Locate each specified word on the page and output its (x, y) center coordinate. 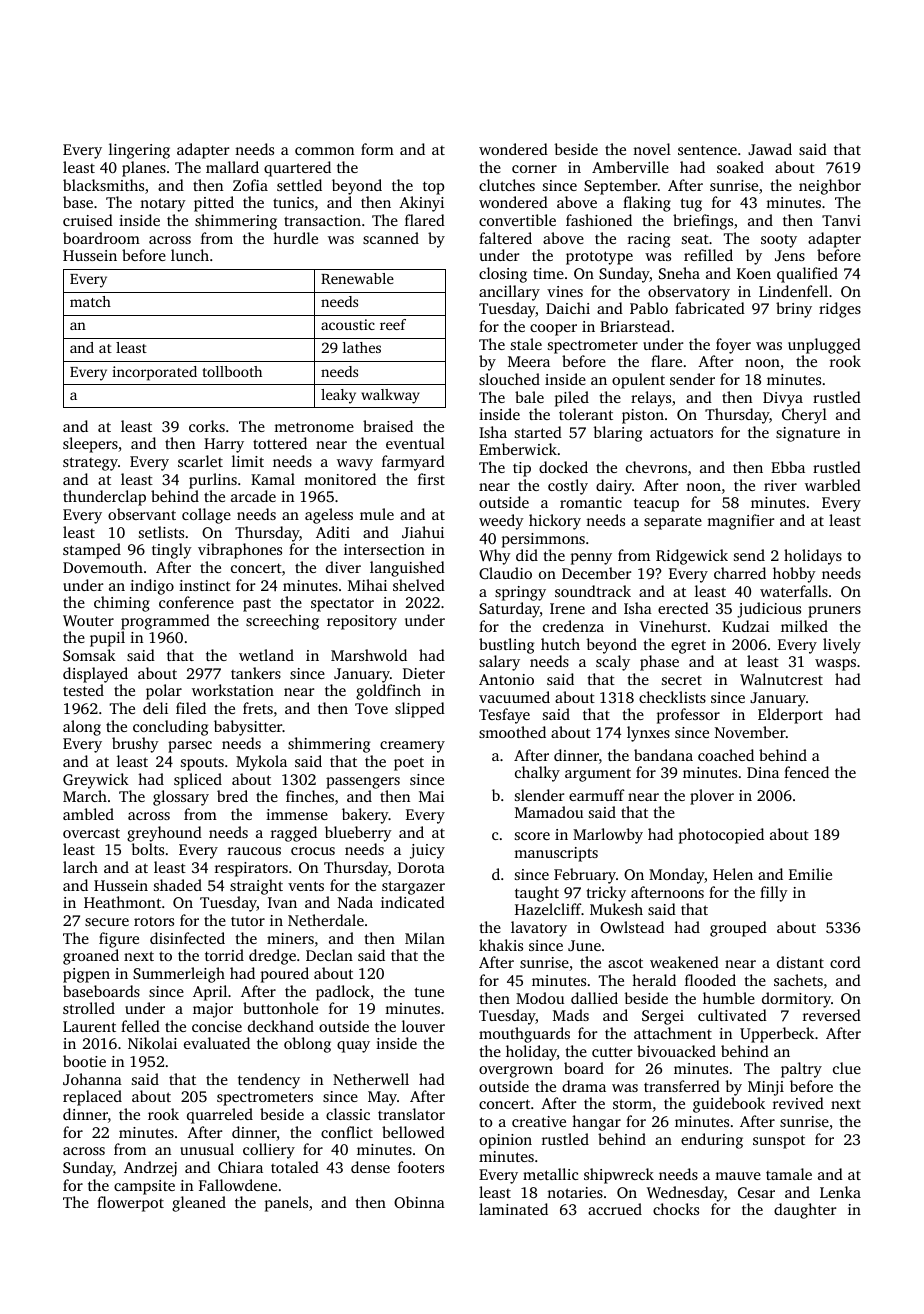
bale (529, 397)
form (377, 149)
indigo (152, 587)
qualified (807, 275)
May (382, 1098)
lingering (139, 151)
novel (652, 149)
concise (217, 1026)
